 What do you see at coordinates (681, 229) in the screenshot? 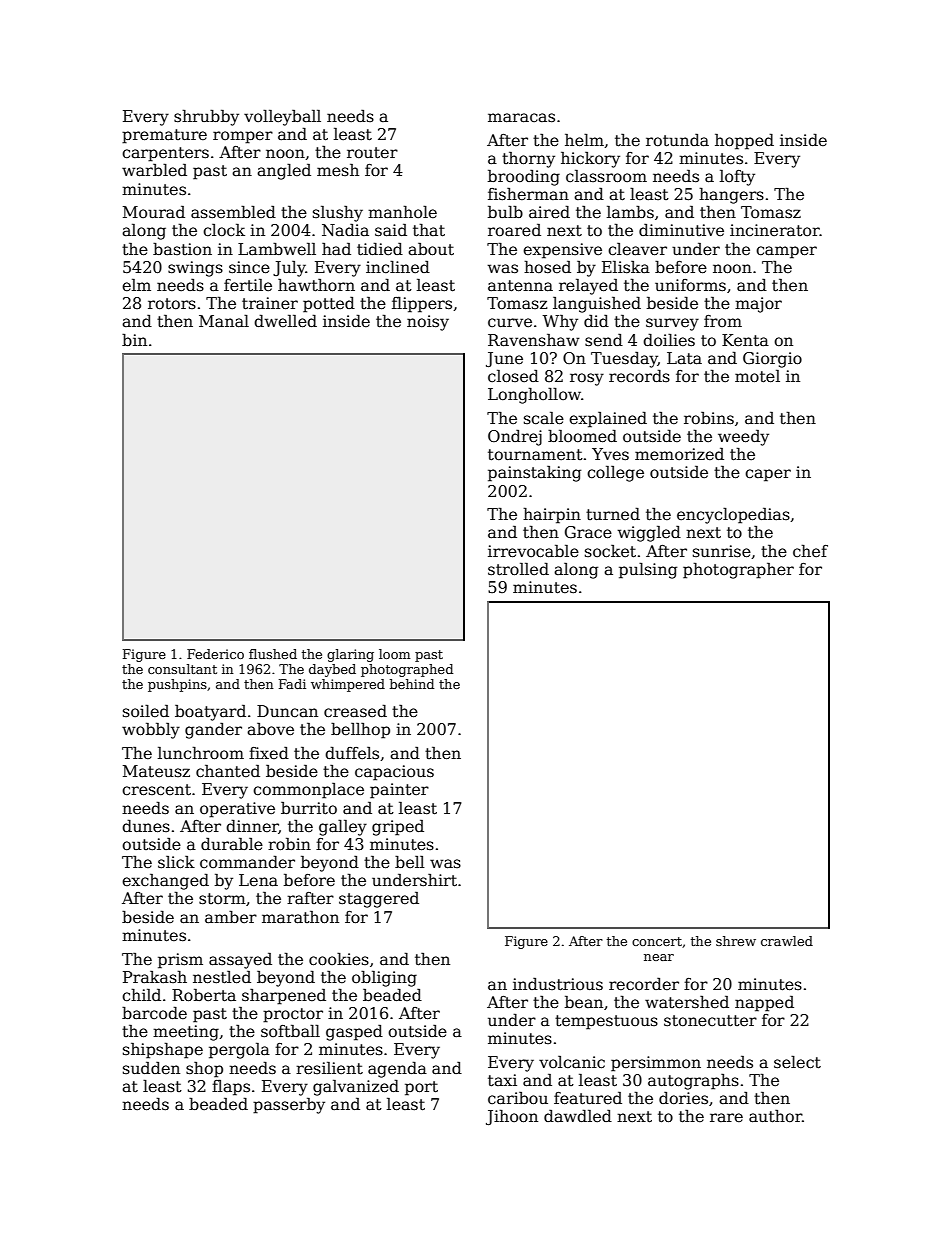
I see `diminutive` at bounding box center [681, 229].
